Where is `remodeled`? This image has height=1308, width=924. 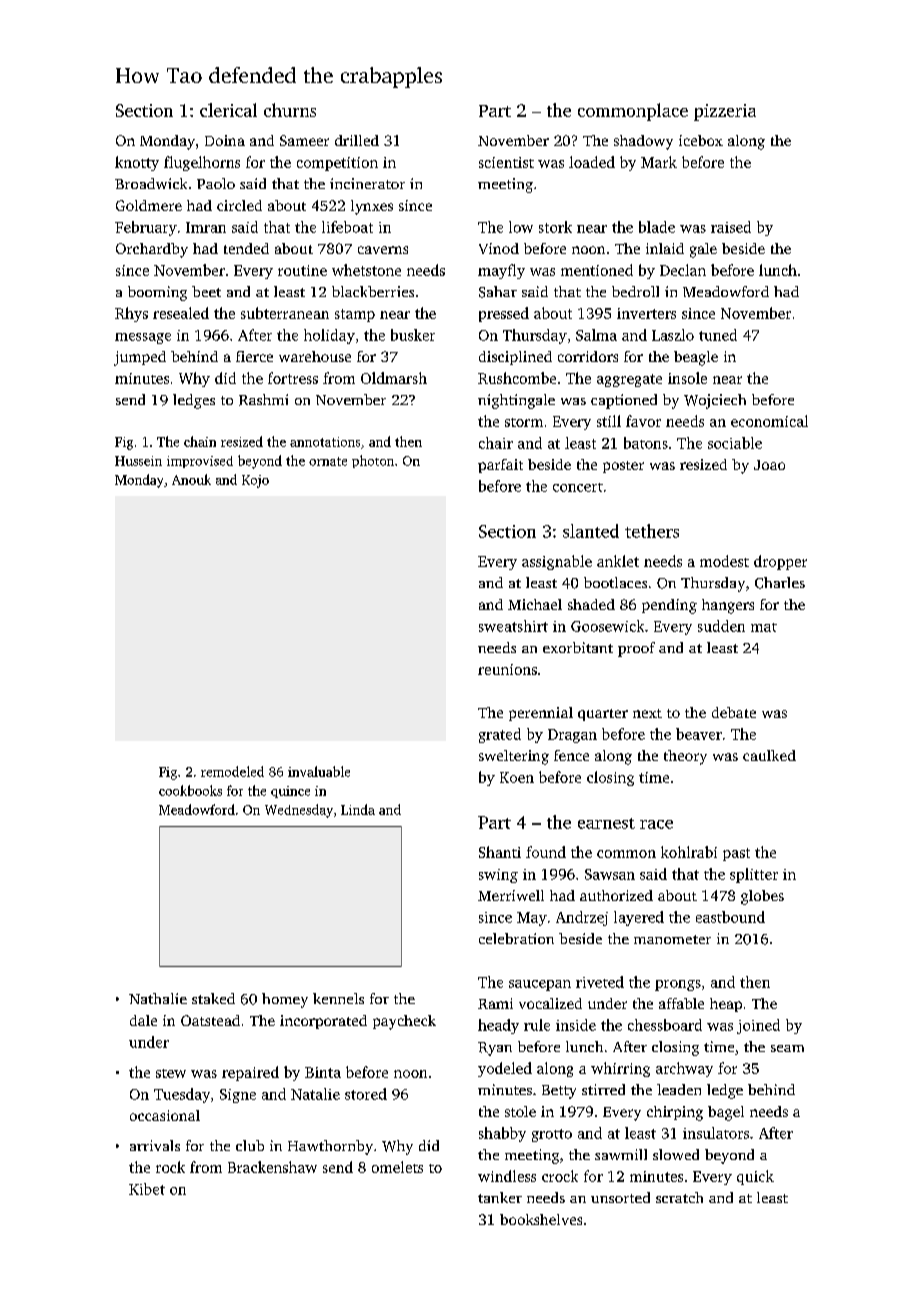
remodeled is located at coordinates (232, 771).
